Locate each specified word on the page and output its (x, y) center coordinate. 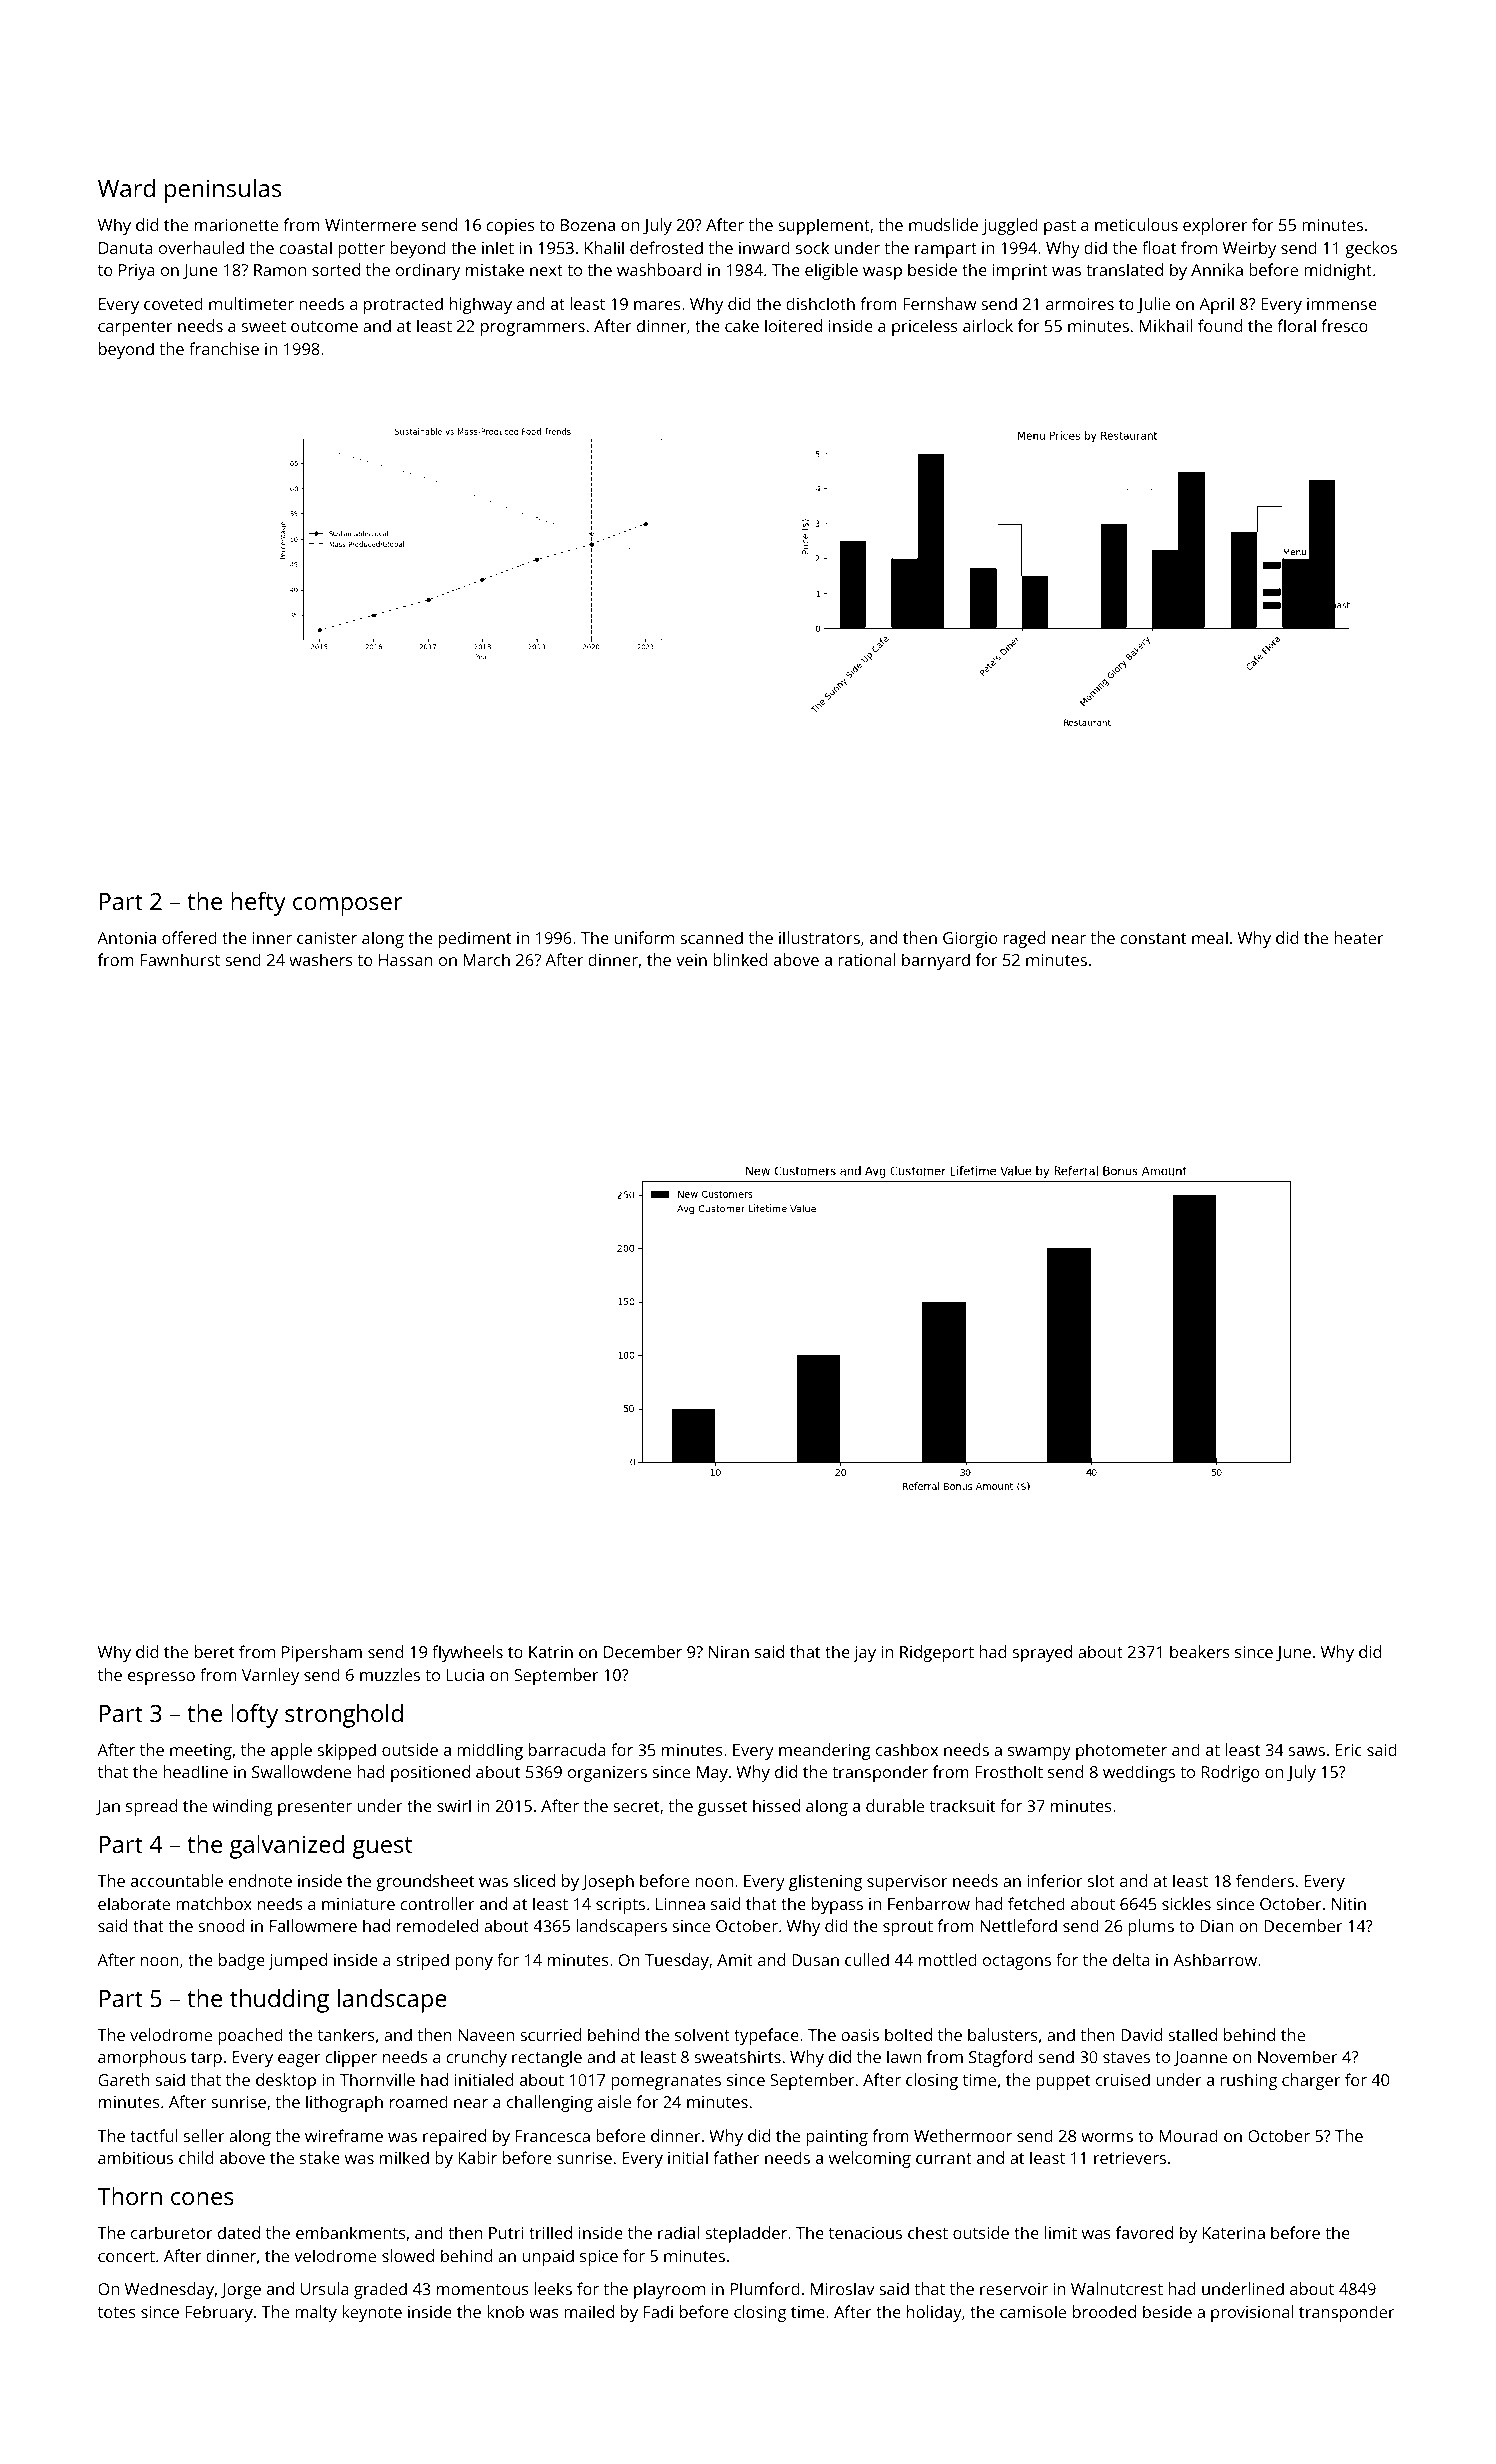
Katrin (551, 1652)
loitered (793, 325)
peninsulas (223, 191)
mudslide (943, 224)
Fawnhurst (180, 959)
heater (1359, 937)
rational (867, 959)
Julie (1153, 305)
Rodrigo (1230, 1773)
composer (347, 906)
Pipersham (322, 1653)
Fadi (658, 2311)
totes (117, 2312)
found (1220, 325)
